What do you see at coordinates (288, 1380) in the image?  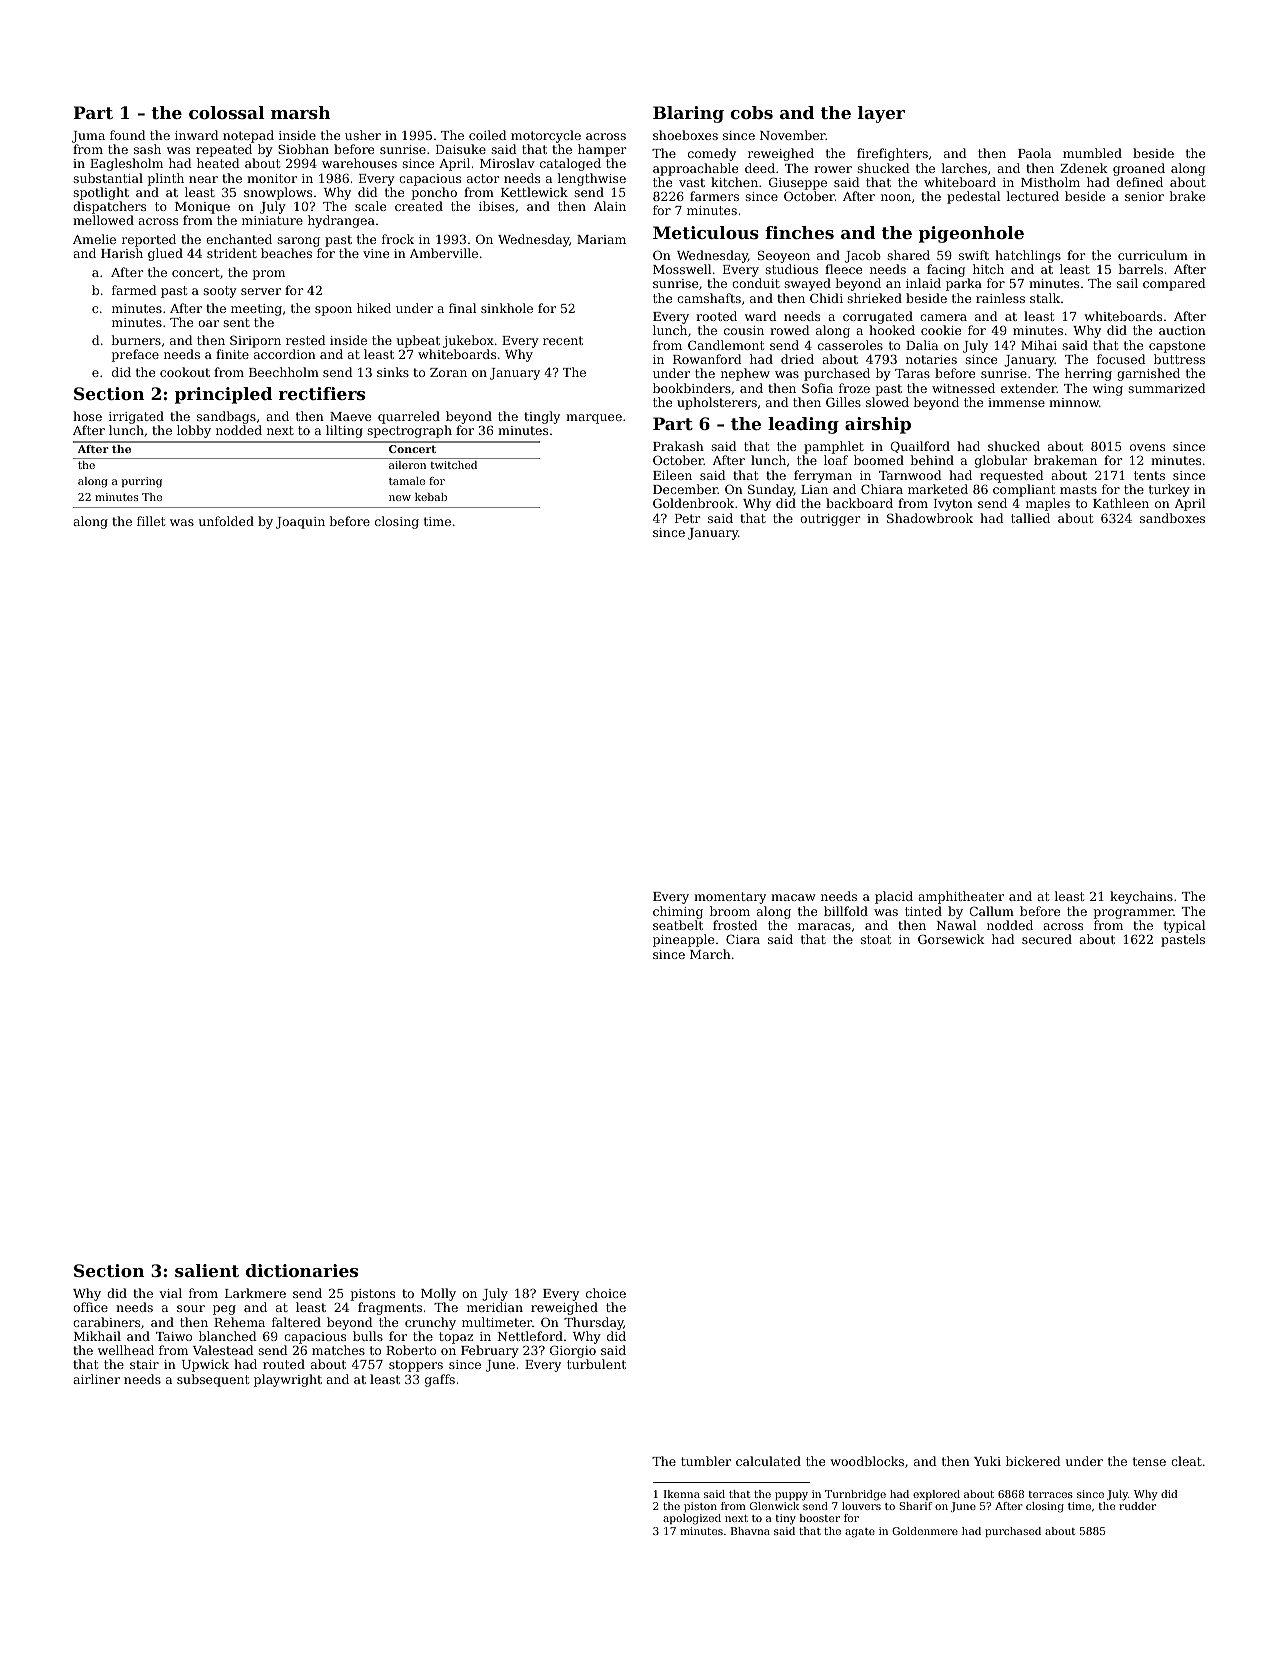 I see `playwright` at bounding box center [288, 1380].
